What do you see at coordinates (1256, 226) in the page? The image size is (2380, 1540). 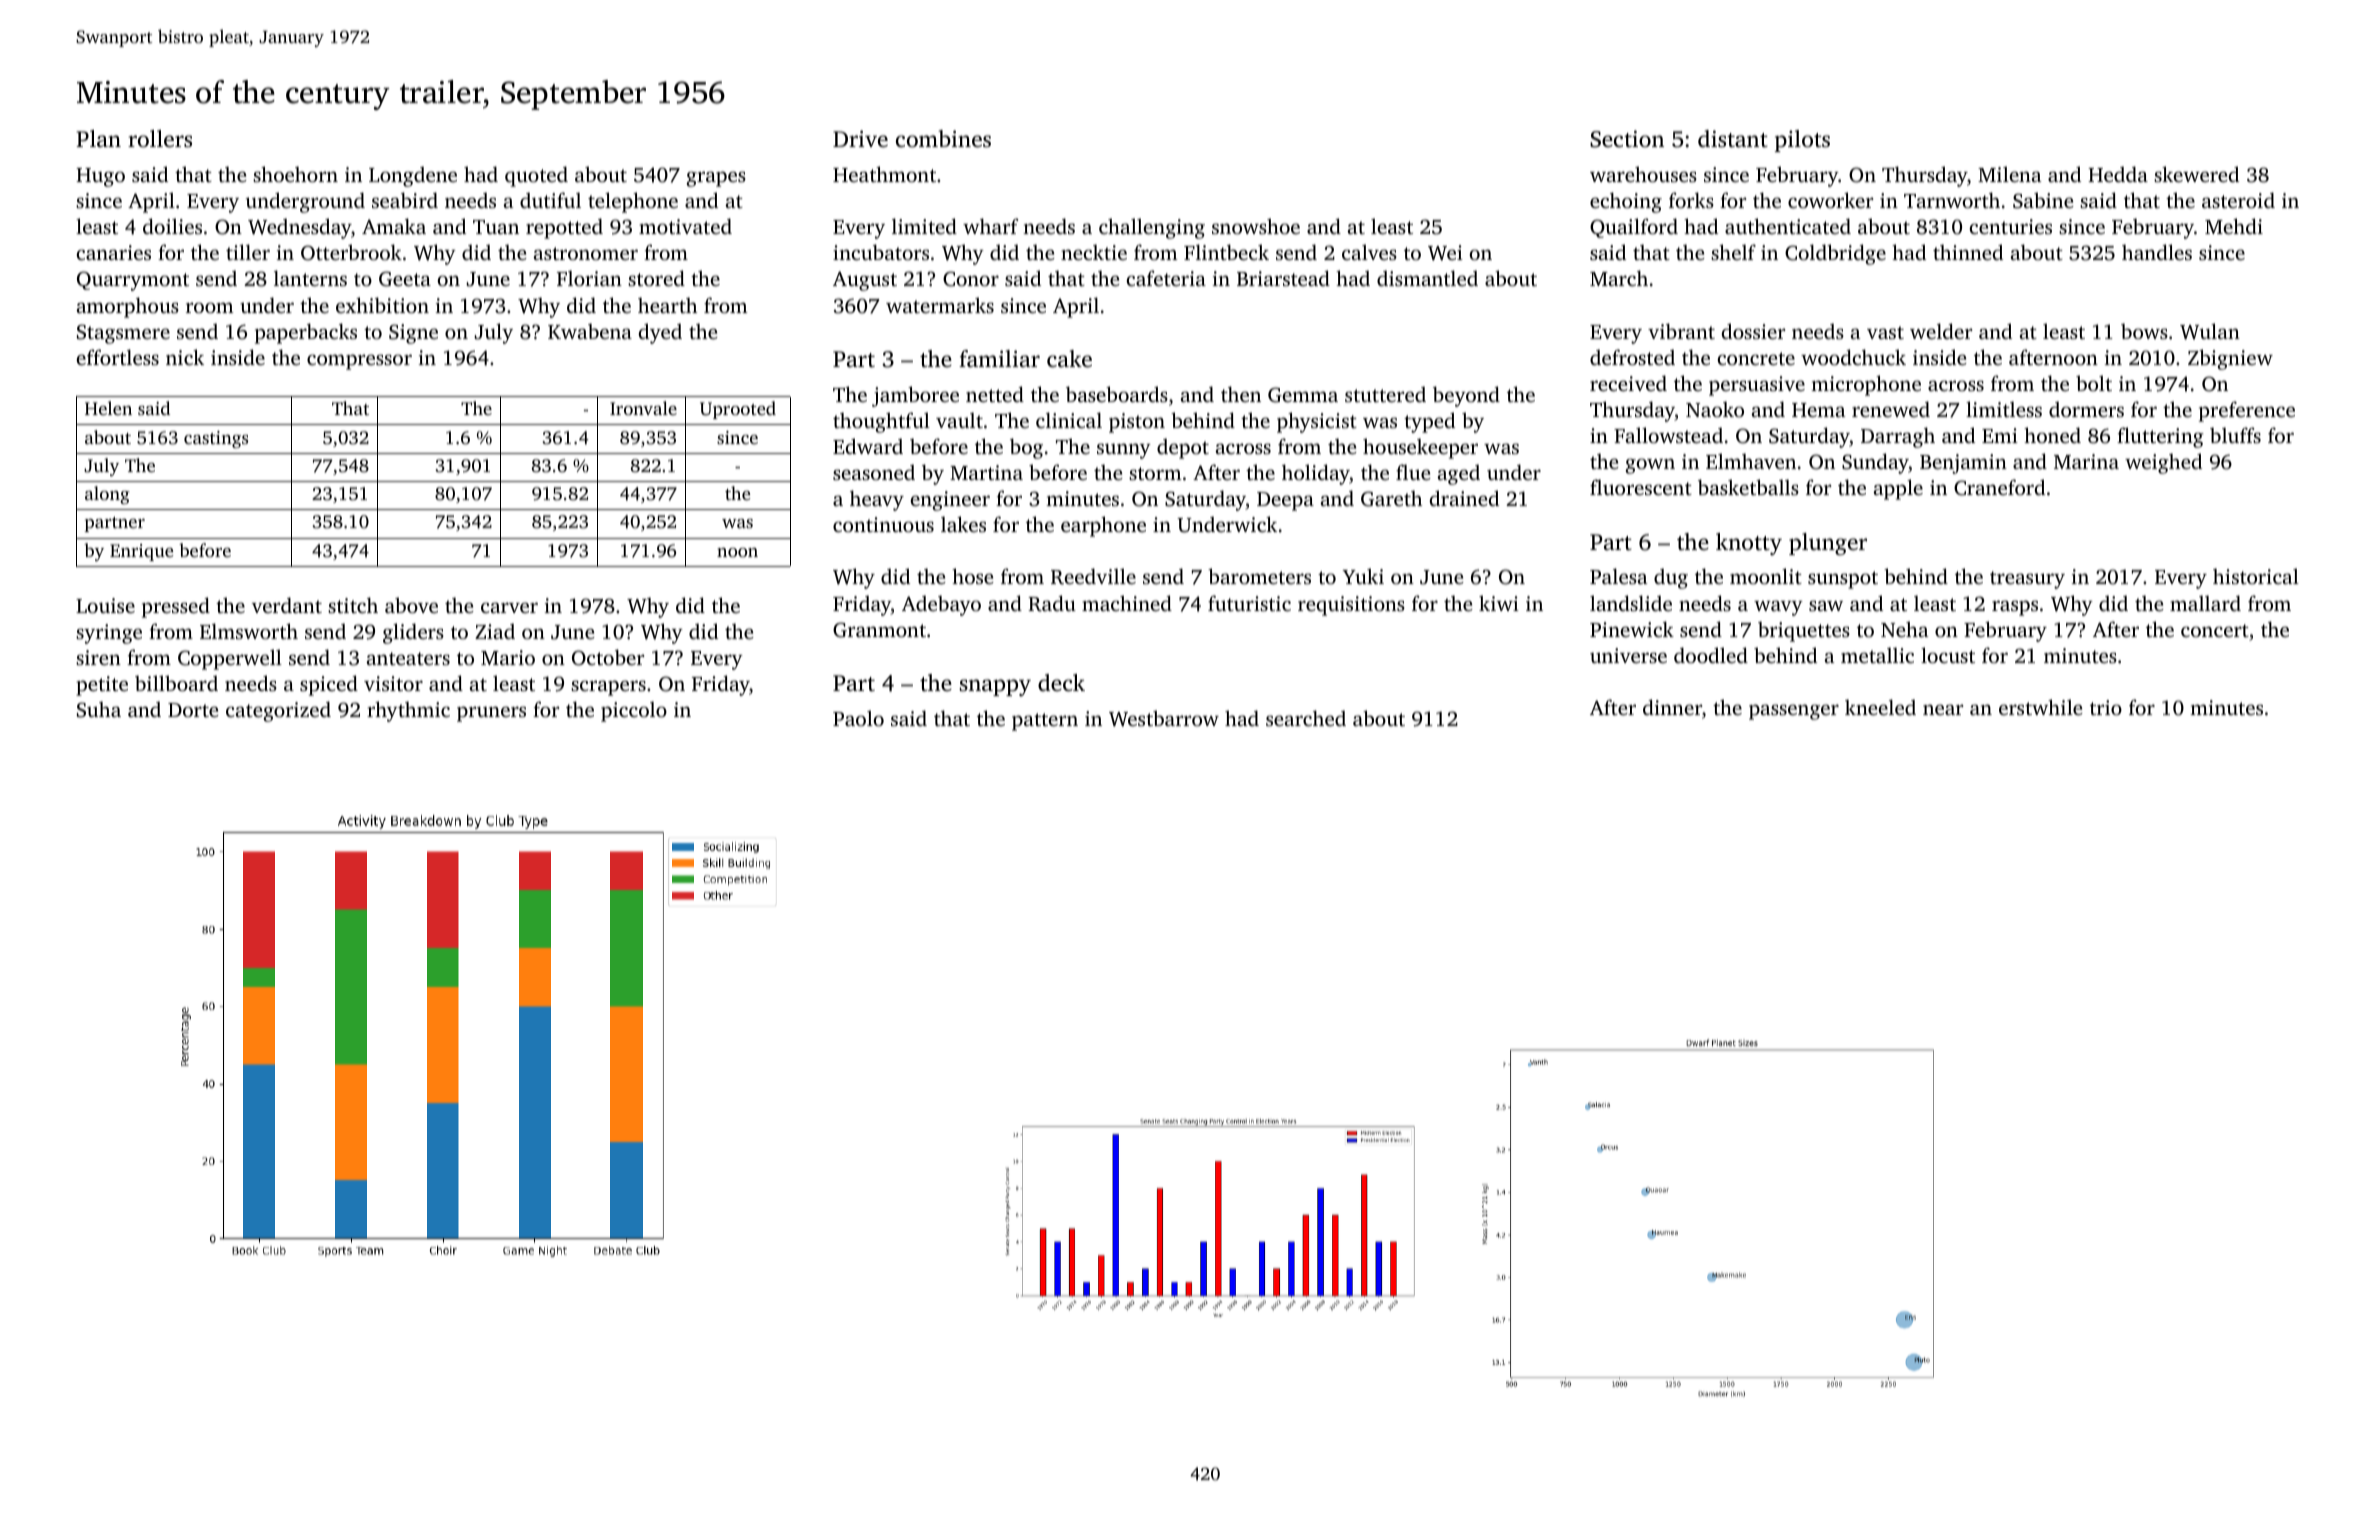 I see `snowshoe` at bounding box center [1256, 226].
